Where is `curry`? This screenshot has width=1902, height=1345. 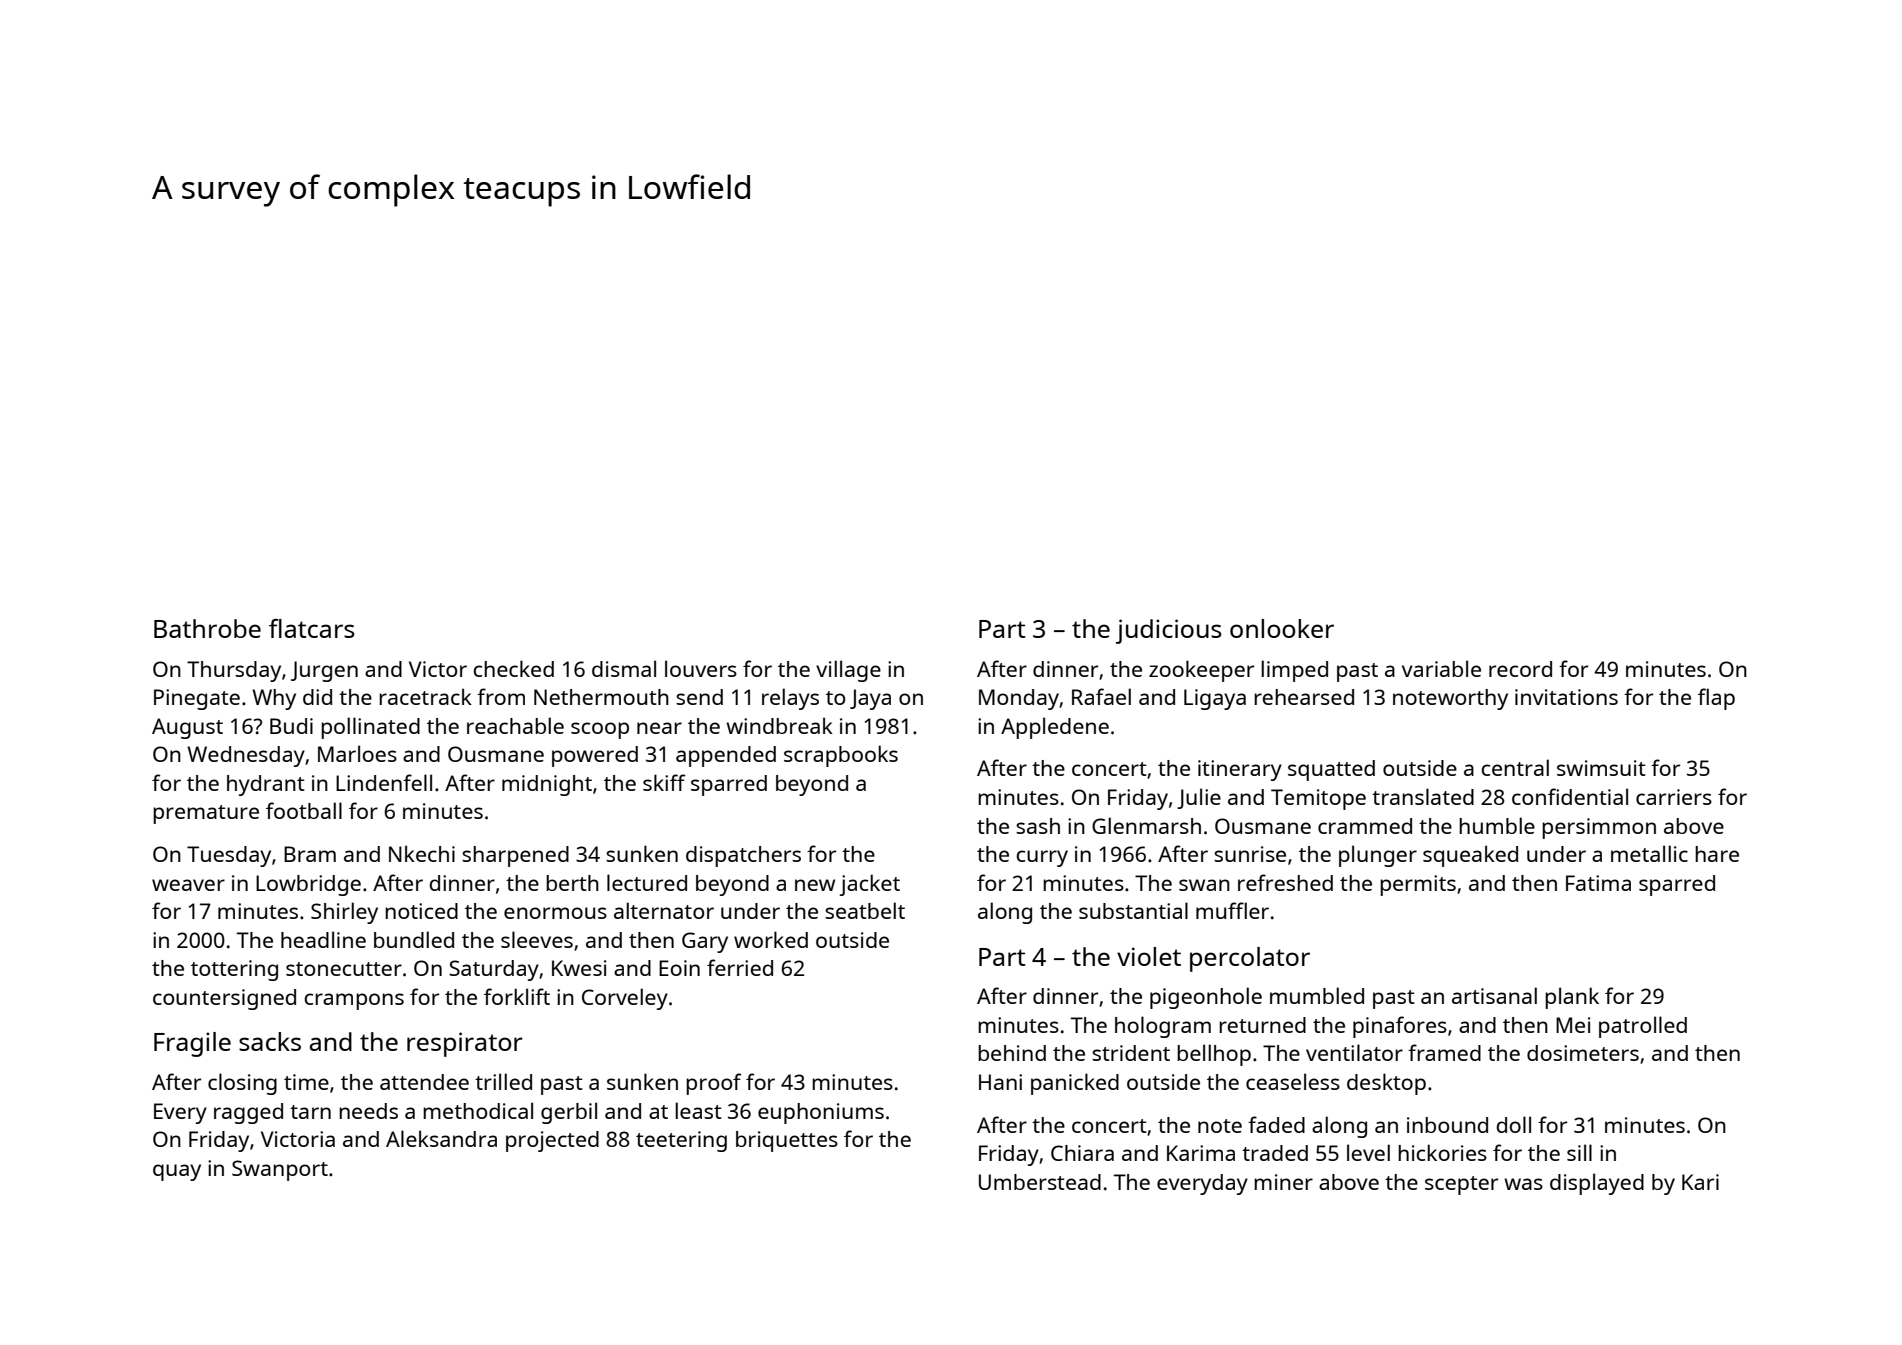 curry is located at coordinates (1042, 858).
